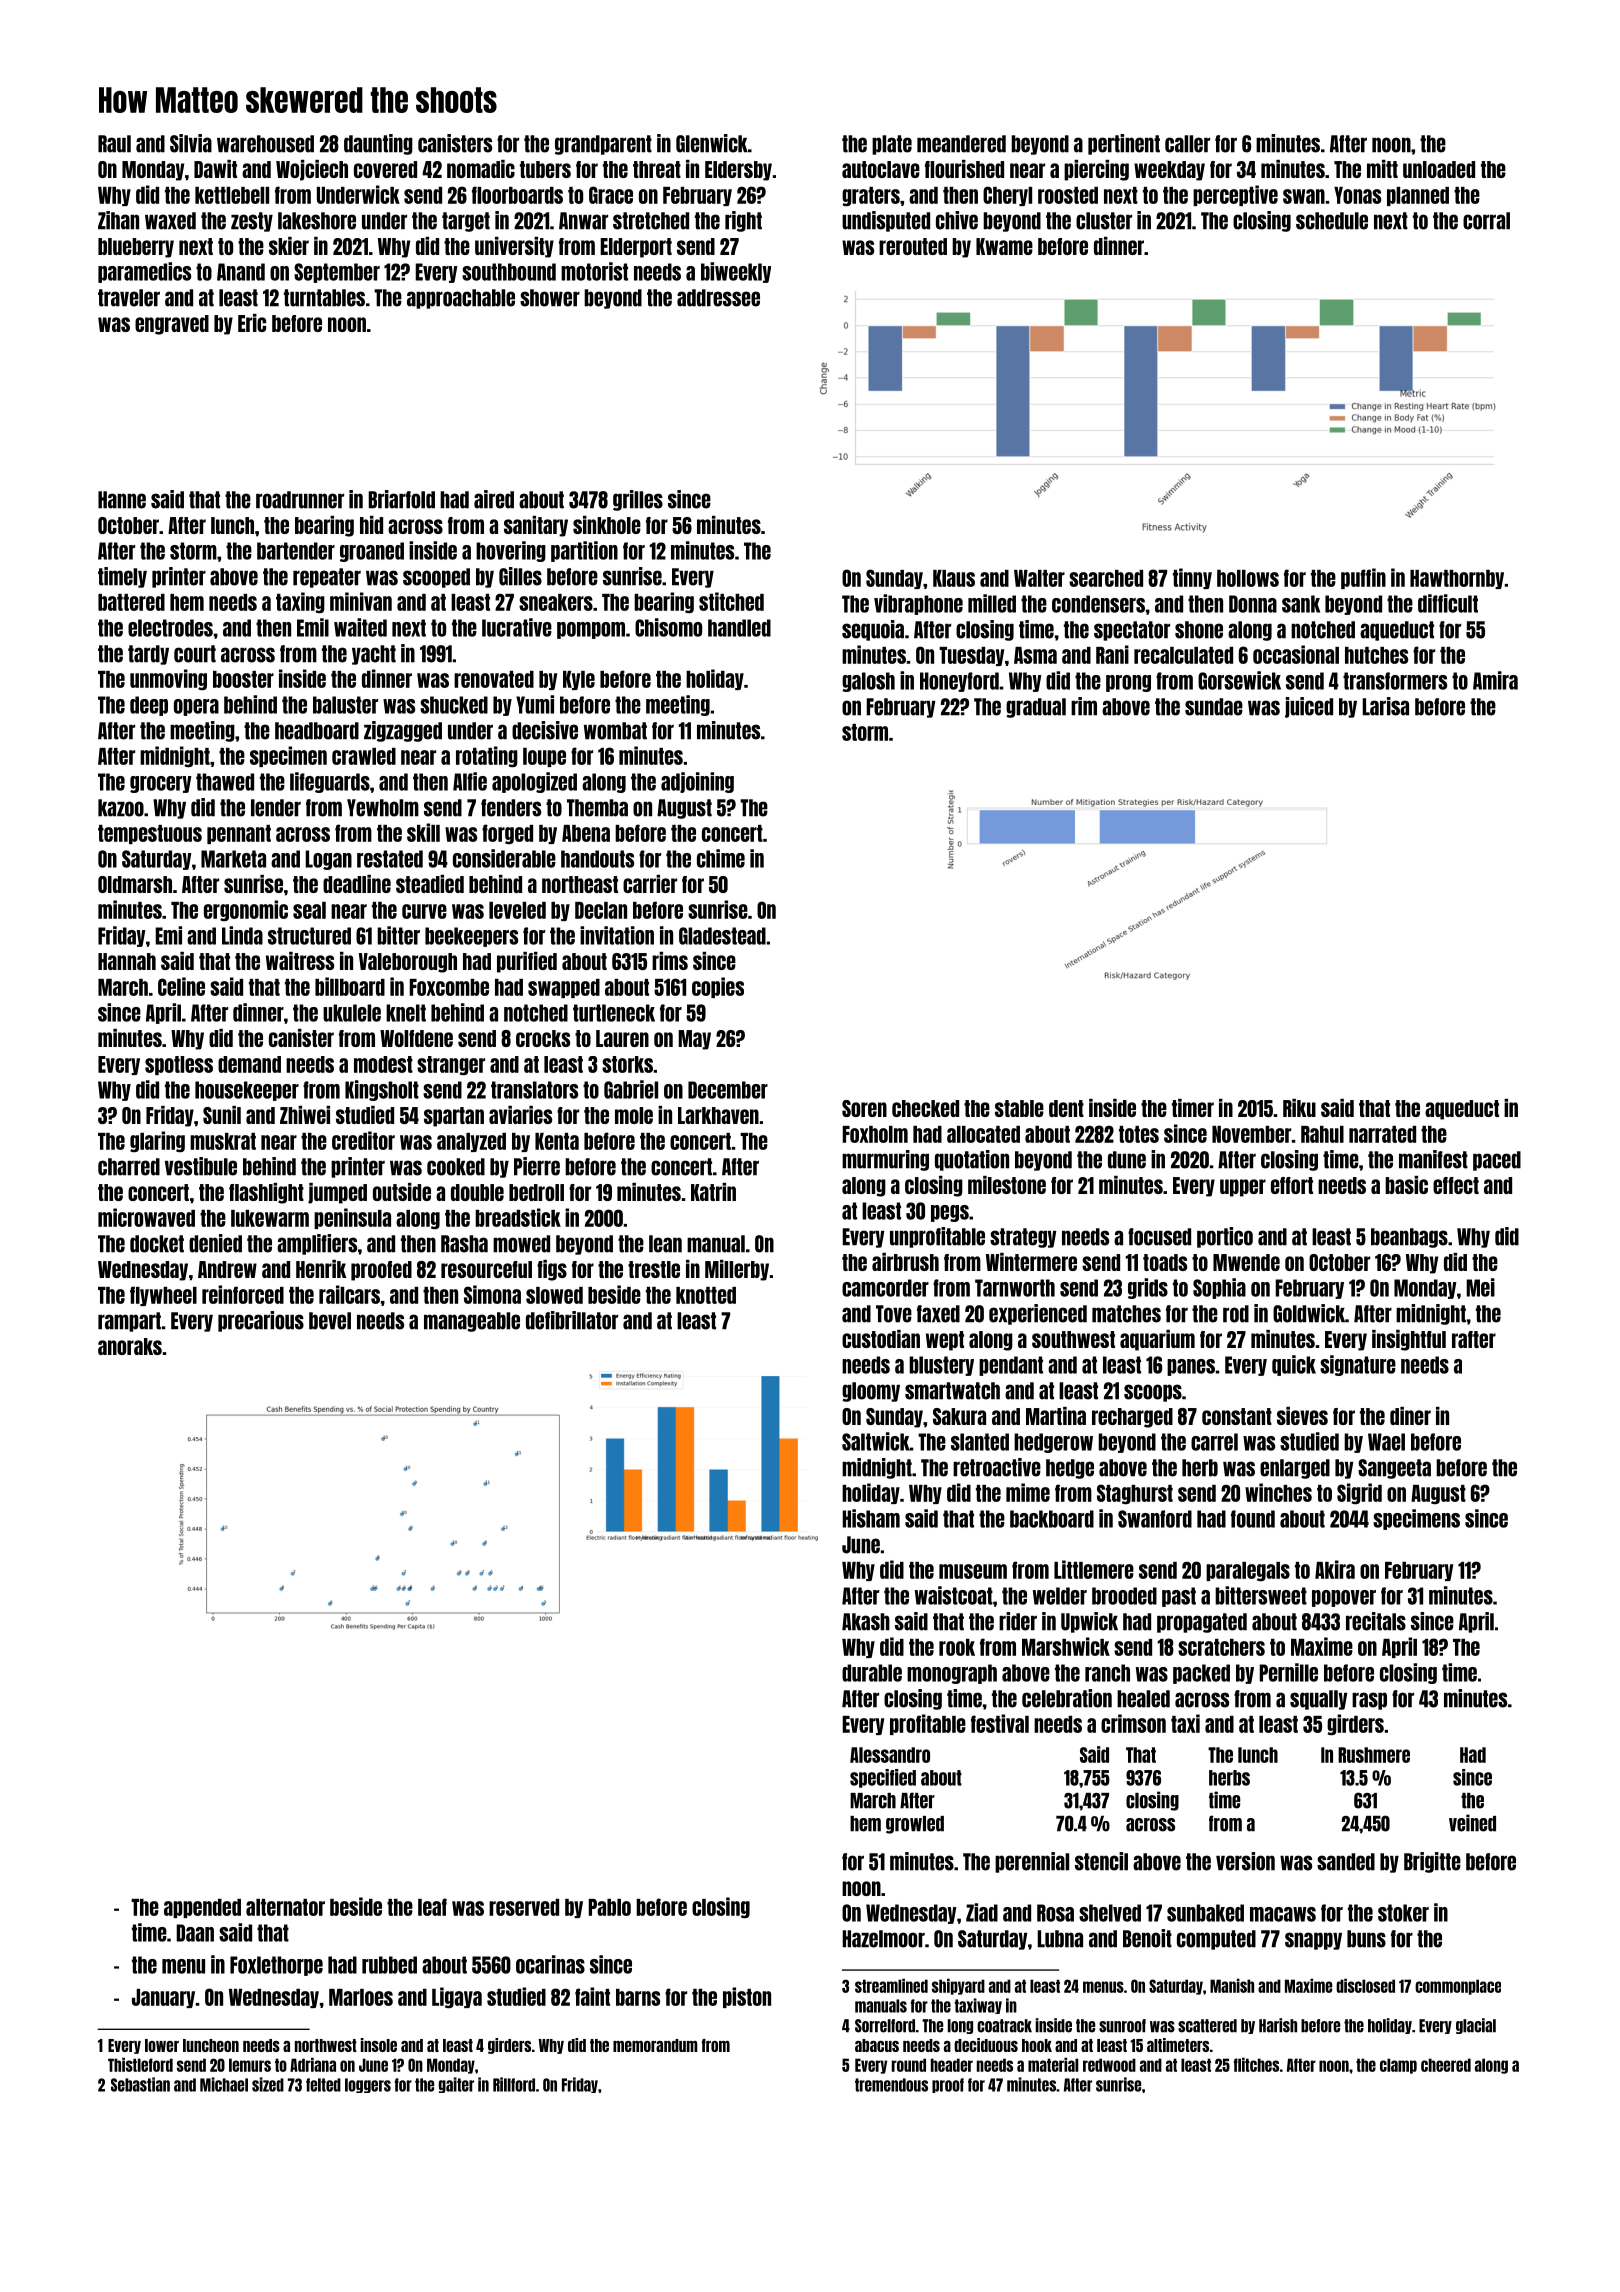 This image has width=1620, height=2292. Describe the element at coordinates (1409, 1238) in the image. I see `beanbags` at that location.
